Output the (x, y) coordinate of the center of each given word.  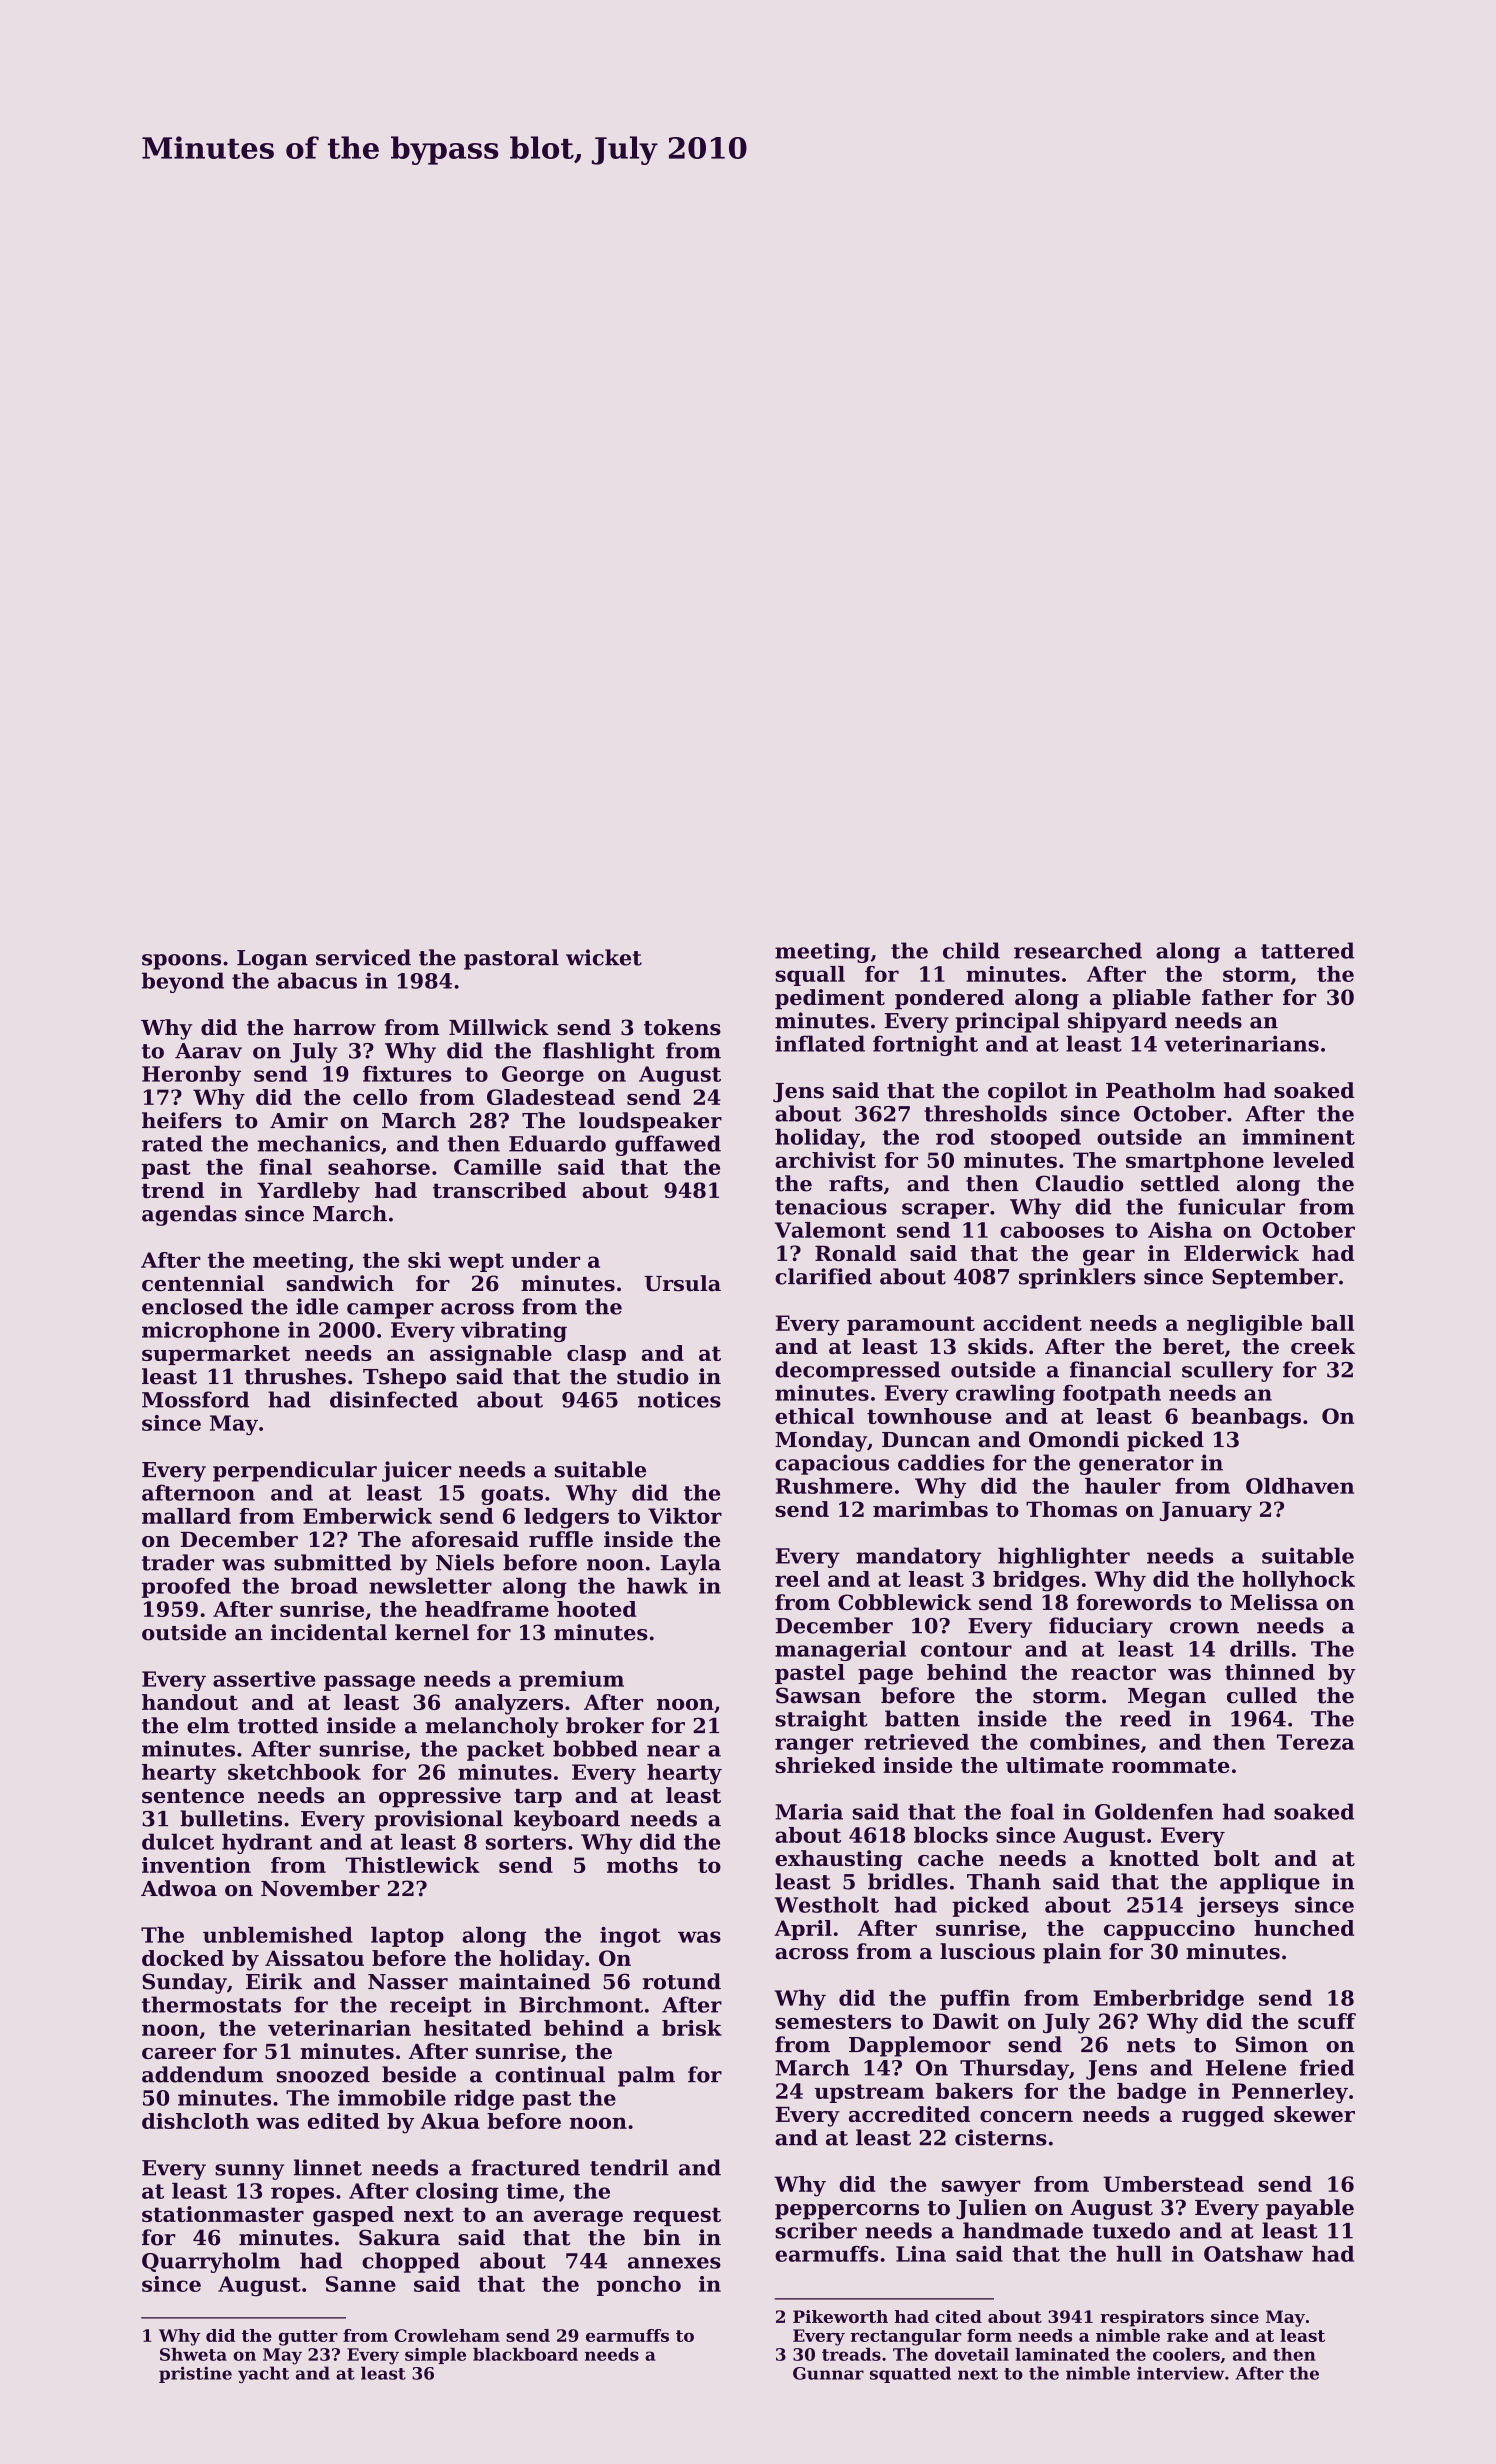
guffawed (668, 1145)
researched (1078, 950)
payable (1310, 2209)
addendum (202, 2074)
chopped (411, 2262)
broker (605, 1725)
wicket (604, 957)
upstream (869, 2093)
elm (208, 1725)
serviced (363, 957)
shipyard (1117, 1022)
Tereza (1315, 1742)
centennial (203, 1283)
